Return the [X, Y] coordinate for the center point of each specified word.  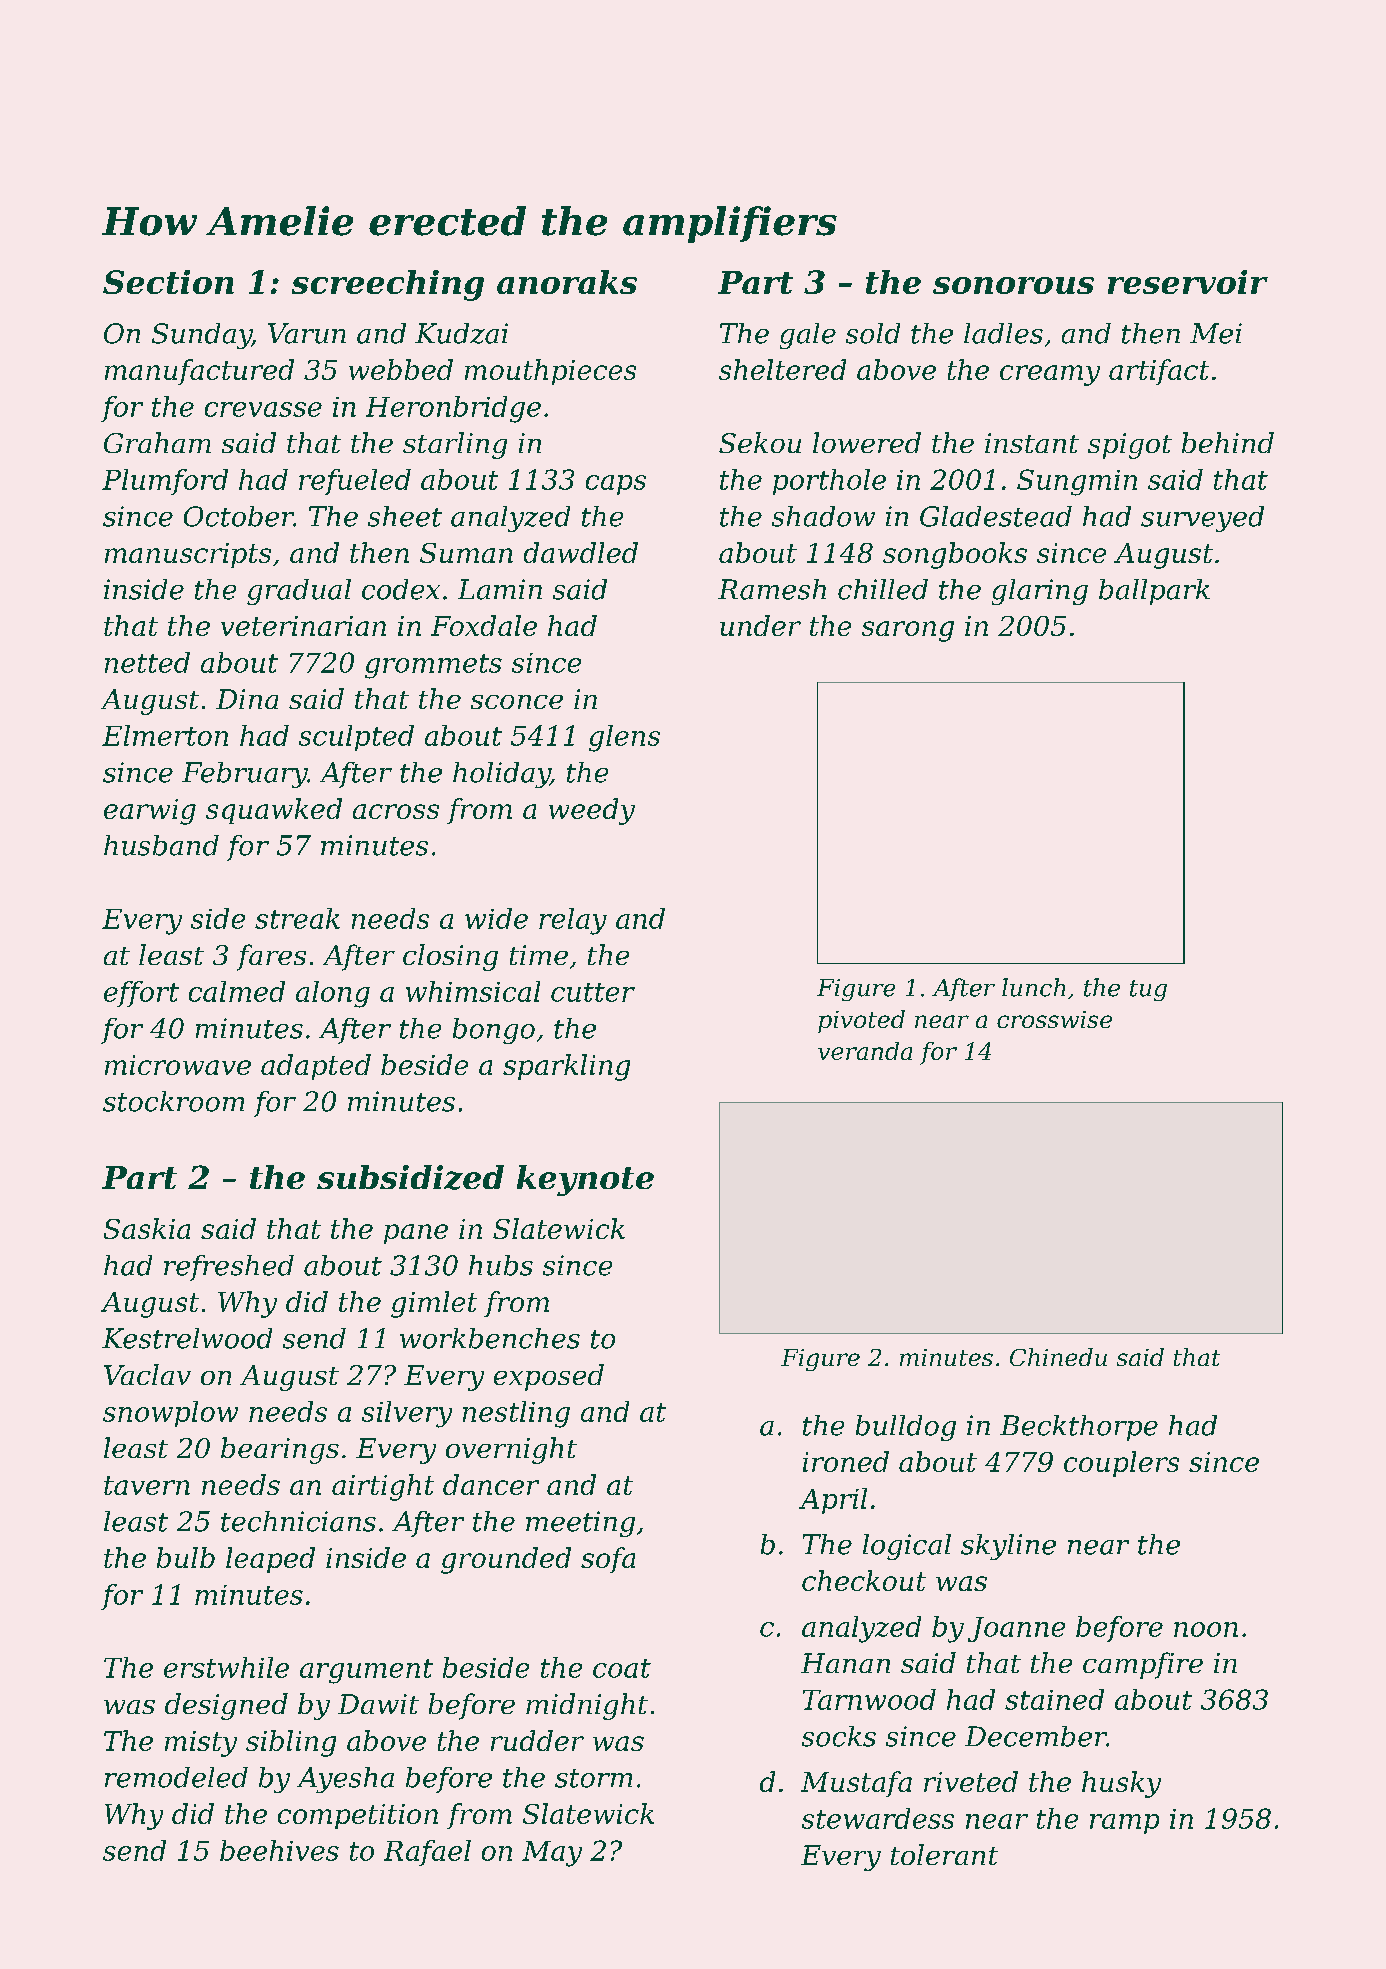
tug [1148, 990]
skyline [1008, 1547]
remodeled [176, 1777]
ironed [846, 1461]
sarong [908, 631]
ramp [1124, 1824]
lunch [1033, 987]
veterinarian [303, 626]
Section [168, 282]
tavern [147, 1485]
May [552, 1854]
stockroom [173, 1101]
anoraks [567, 282]
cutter [593, 992]
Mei [1216, 333]
